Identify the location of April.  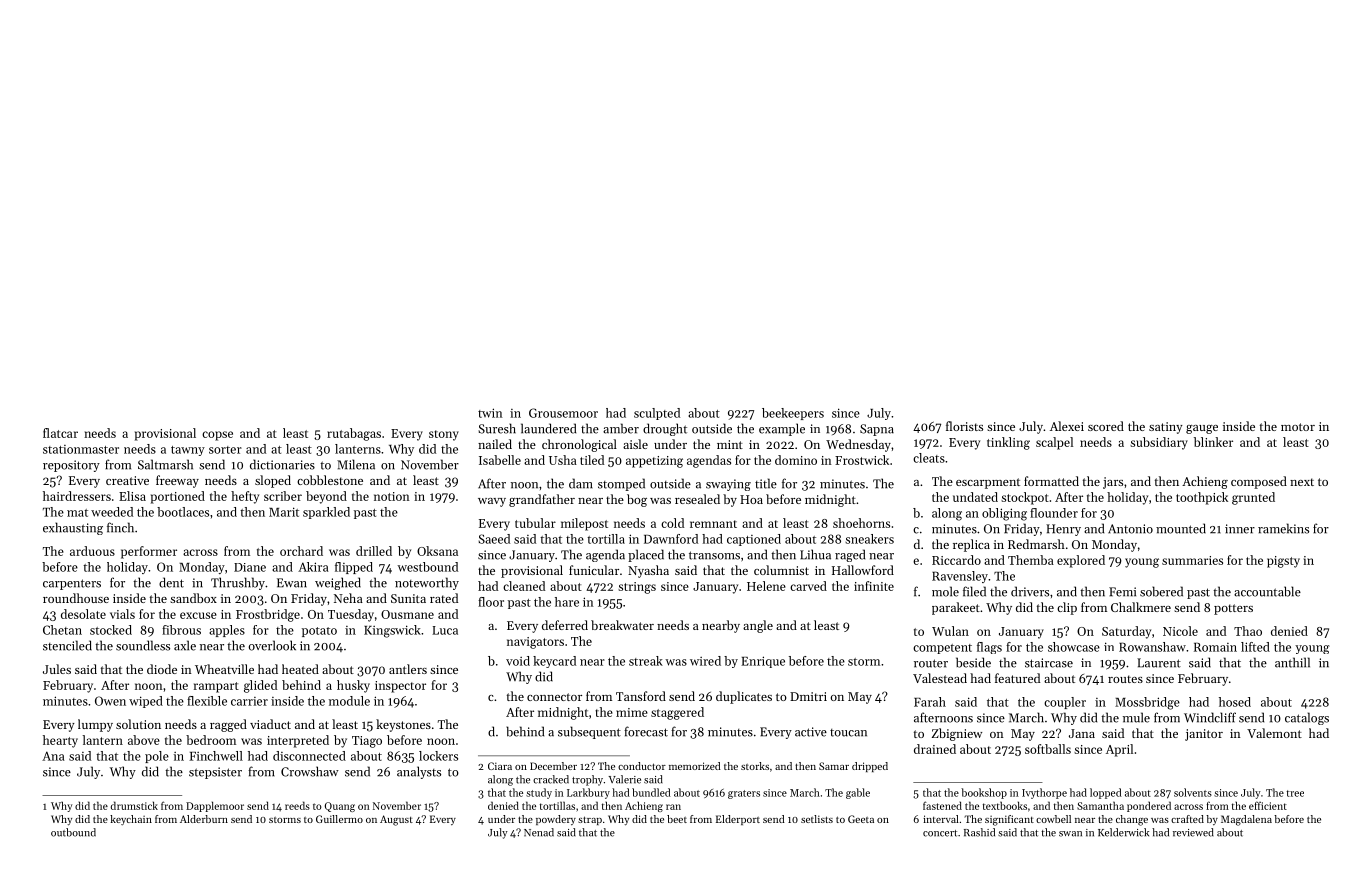
(1119, 750).
